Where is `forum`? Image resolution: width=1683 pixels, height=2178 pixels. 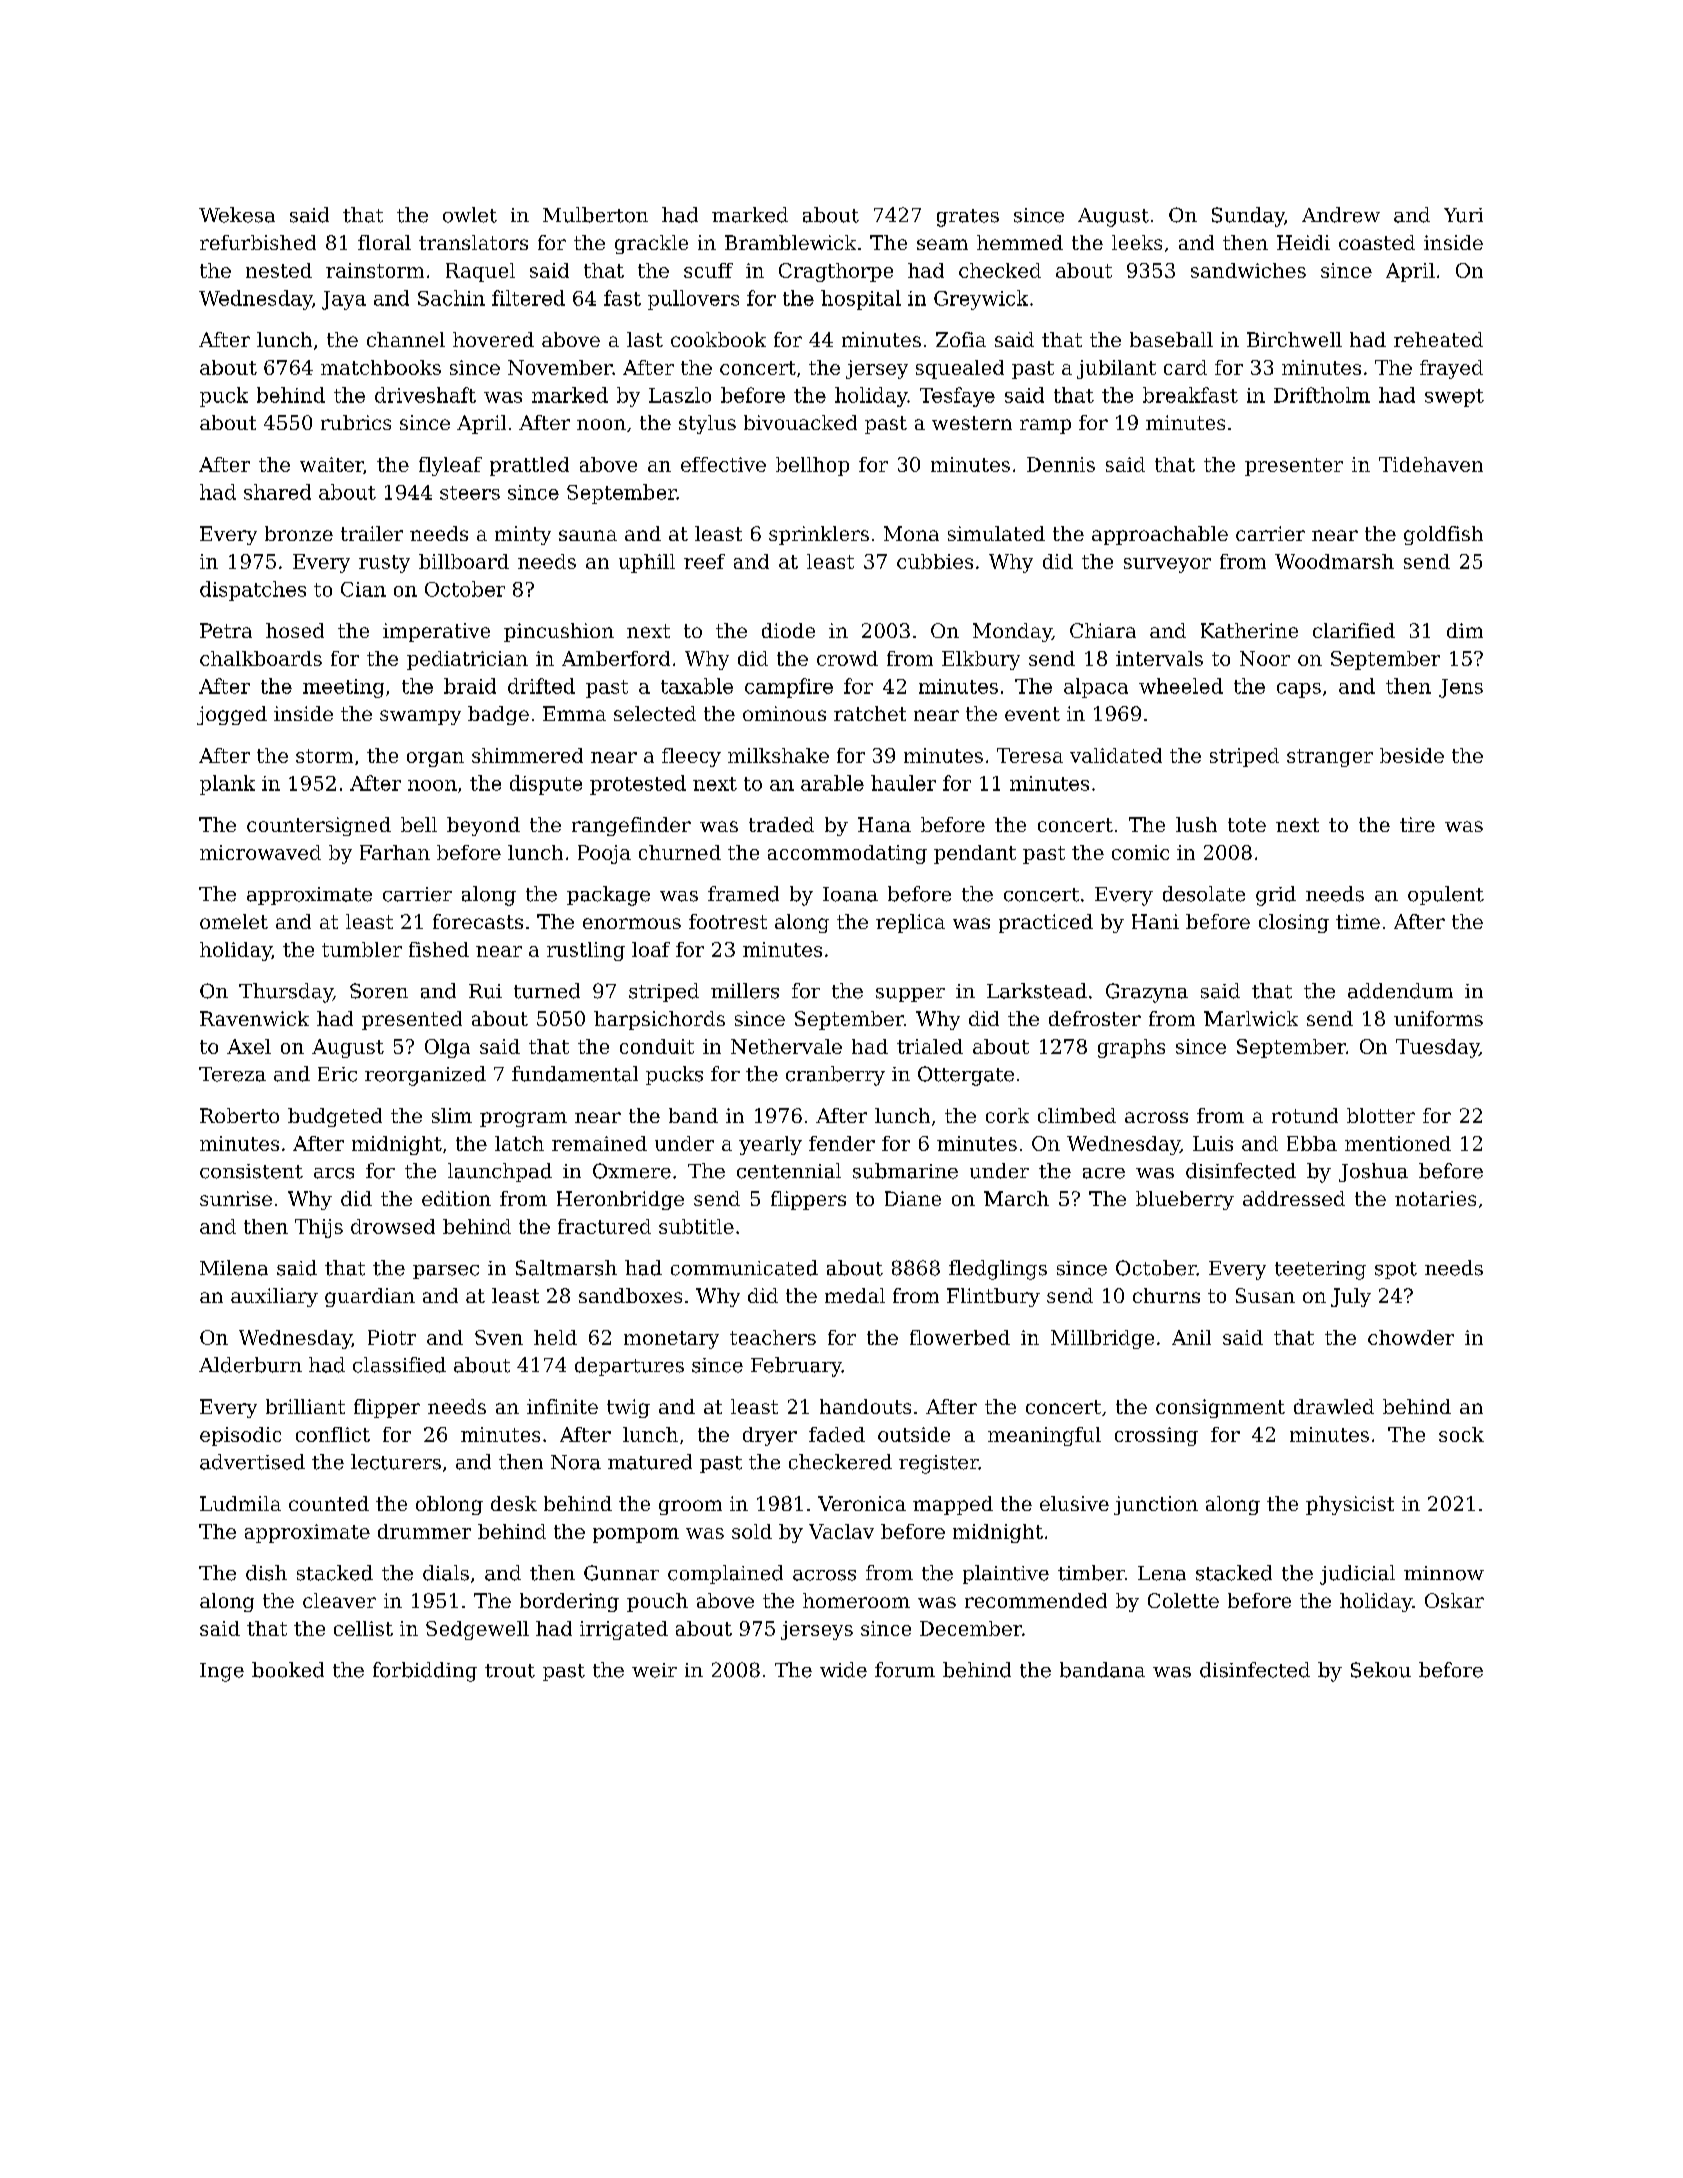 forum is located at coordinates (905, 1670).
